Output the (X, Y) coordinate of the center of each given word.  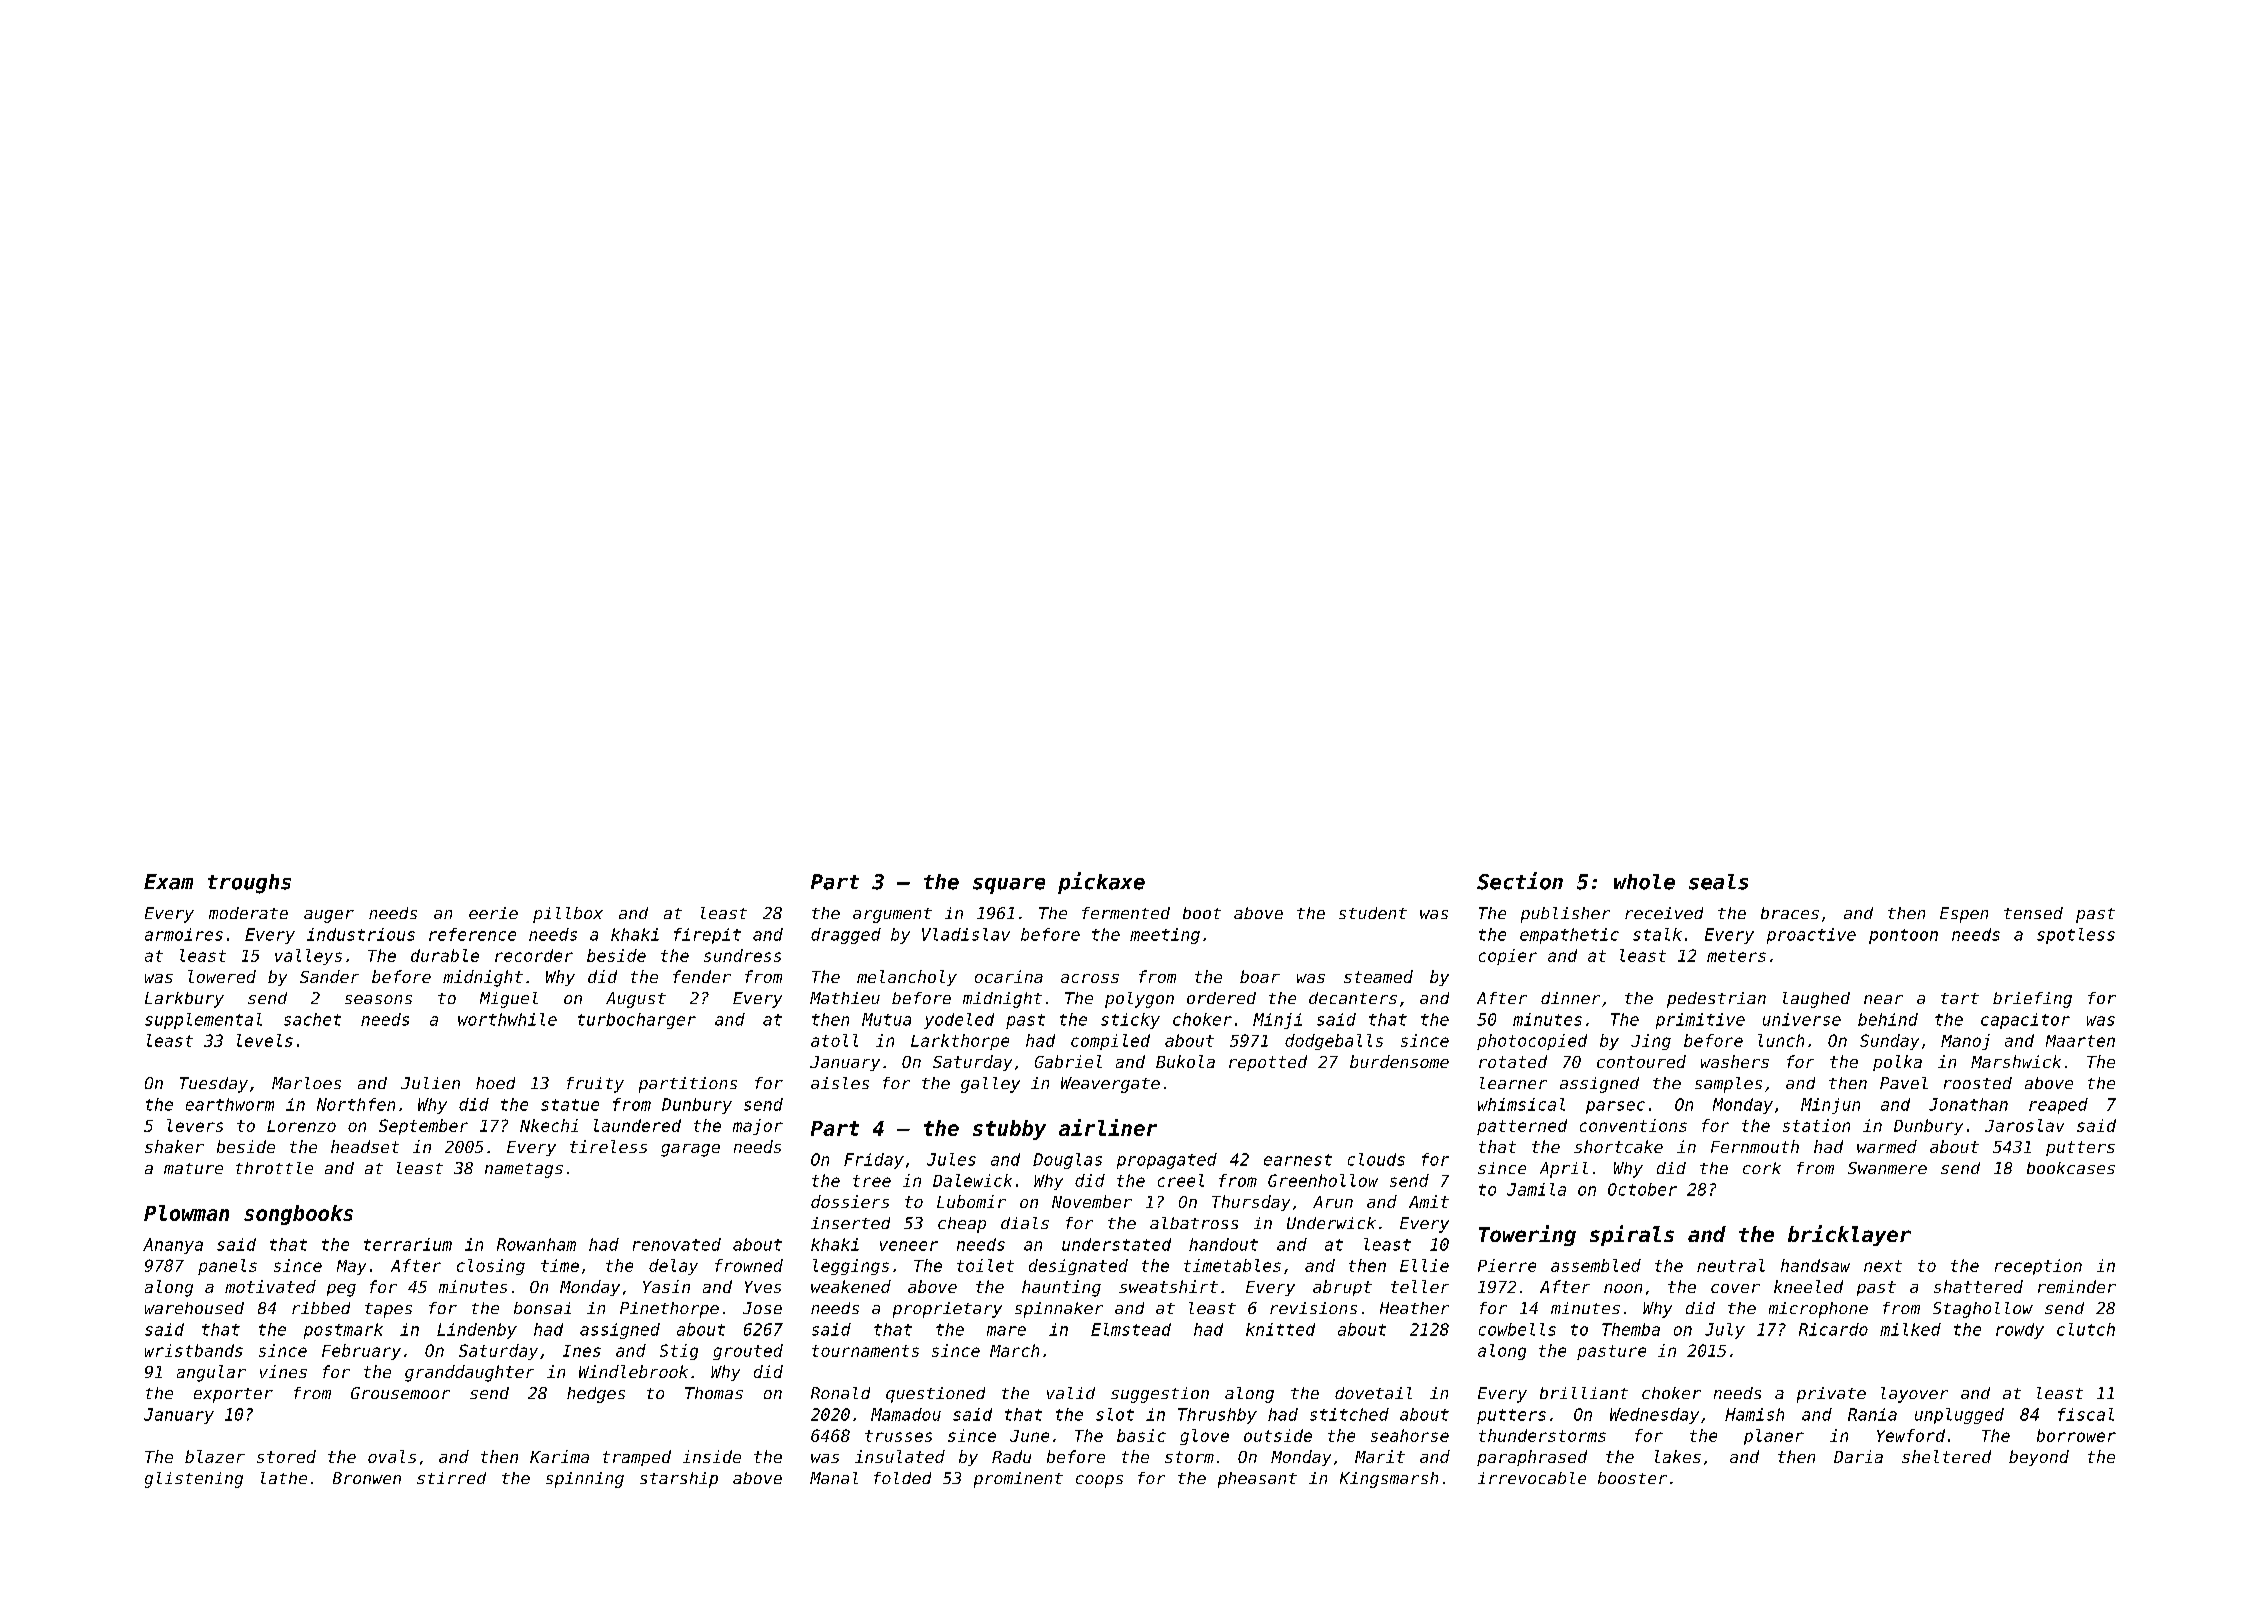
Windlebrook (633, 1371)
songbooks (298, 1215)
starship (679, 1480)
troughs (249, 884)
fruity (595, 1085)
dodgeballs (1334, 1042)
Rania (1872, 1414)
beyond (2039, 1458)
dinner (1570, 998)
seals (1718, 882)
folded (902, 1478)
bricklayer (1849, 1235)
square (1009, 886)
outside (1278, 1435)
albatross (1194, 1223)
